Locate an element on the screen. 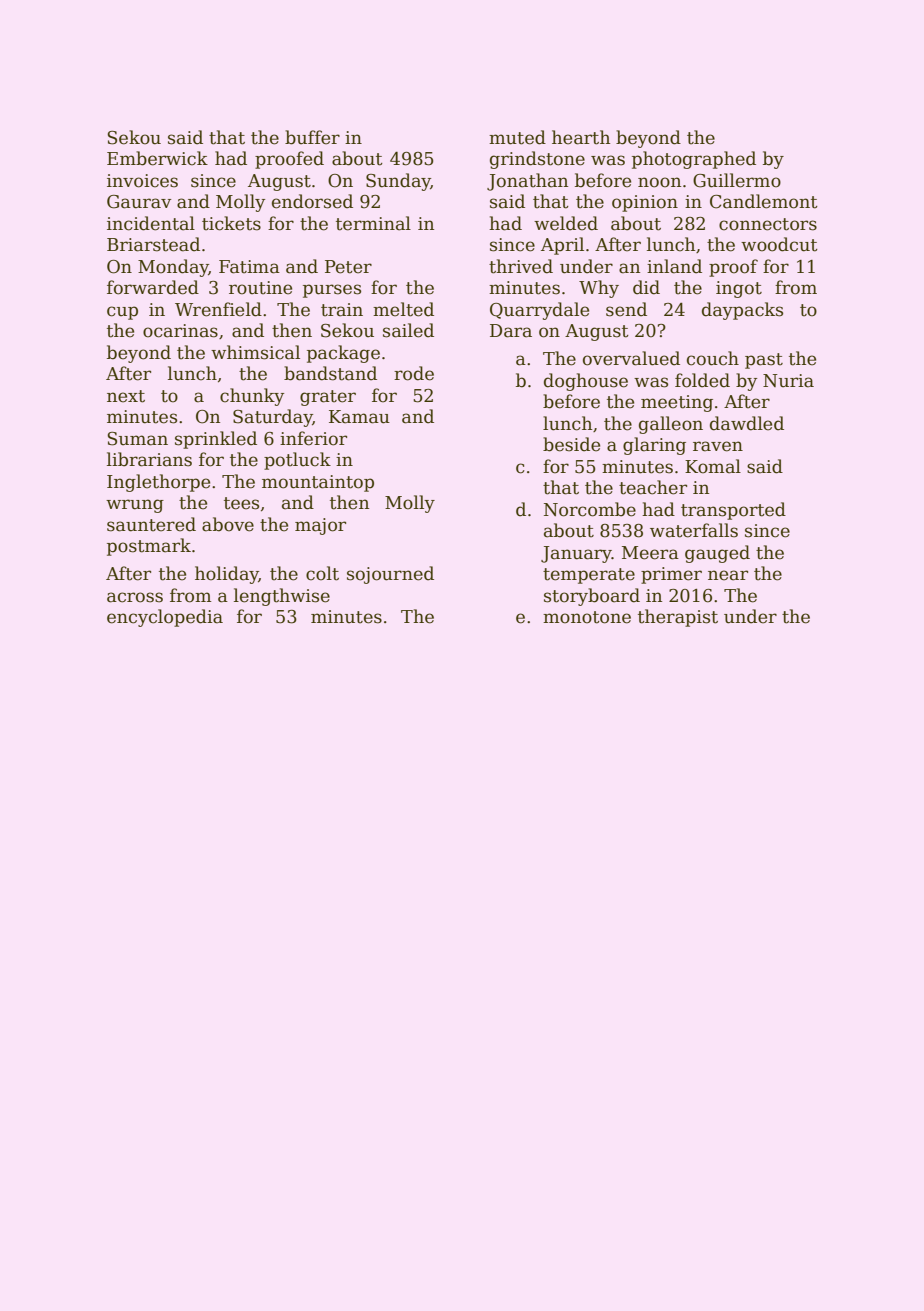  hearth is located at coordinates (581, 137).
